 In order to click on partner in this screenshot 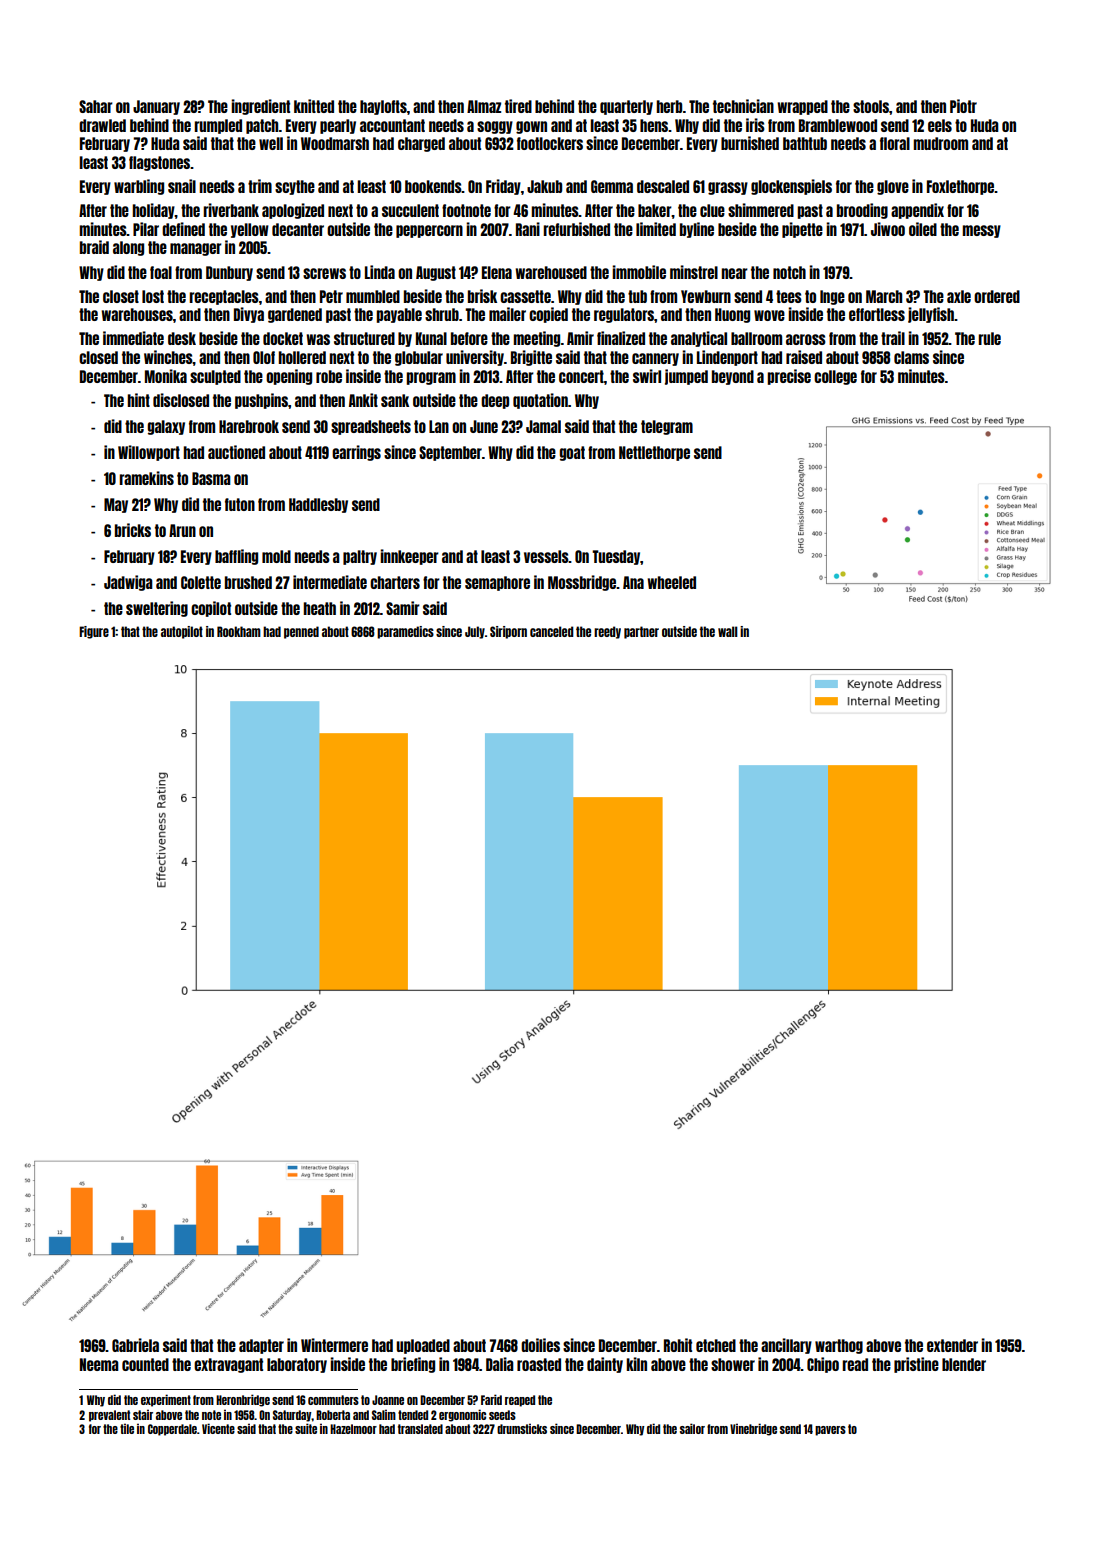, I will do `click(641, 632)`.
